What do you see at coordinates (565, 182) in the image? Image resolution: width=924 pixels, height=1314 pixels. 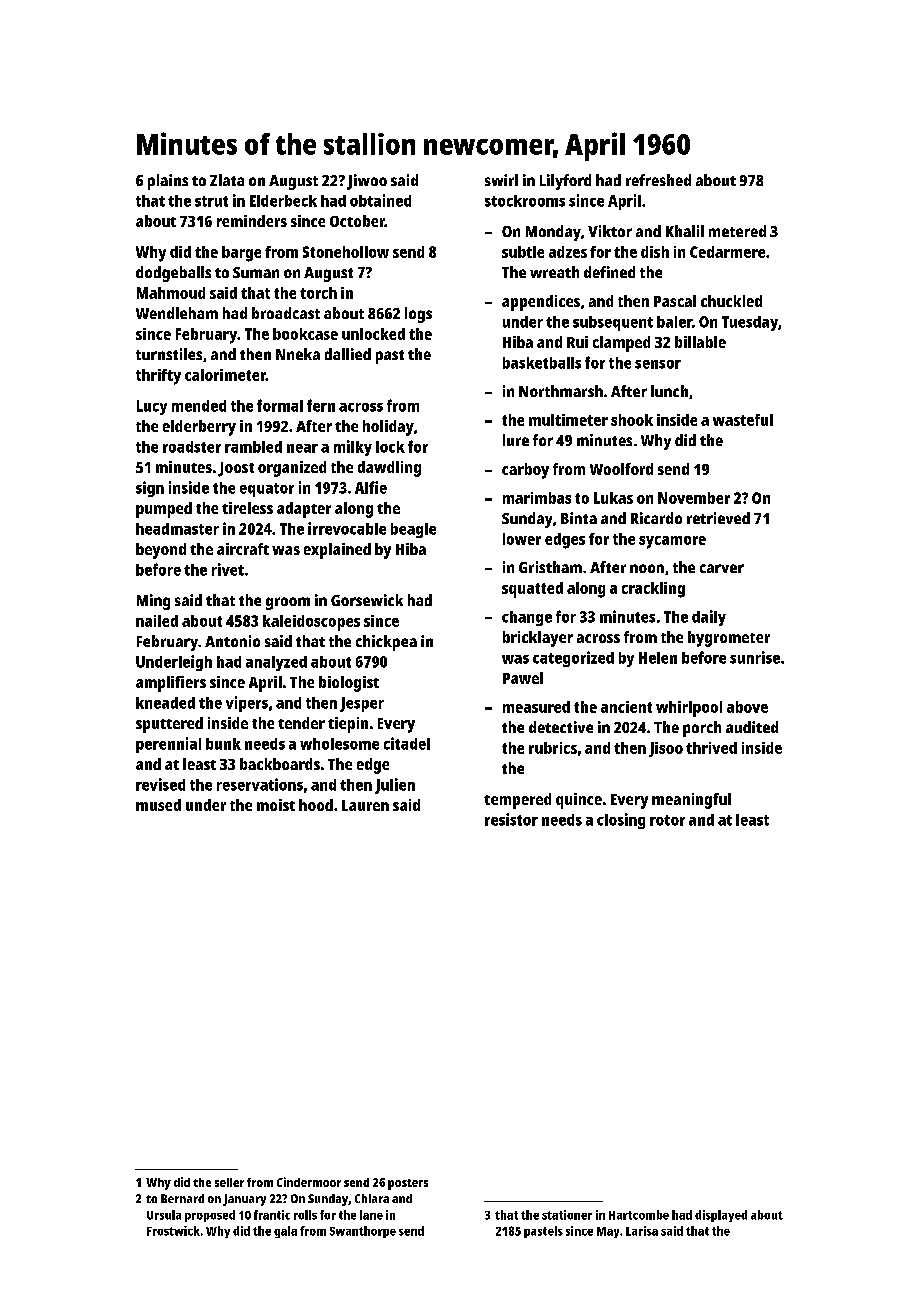 I see `Lilyford` at bounding box center [565, 182].
